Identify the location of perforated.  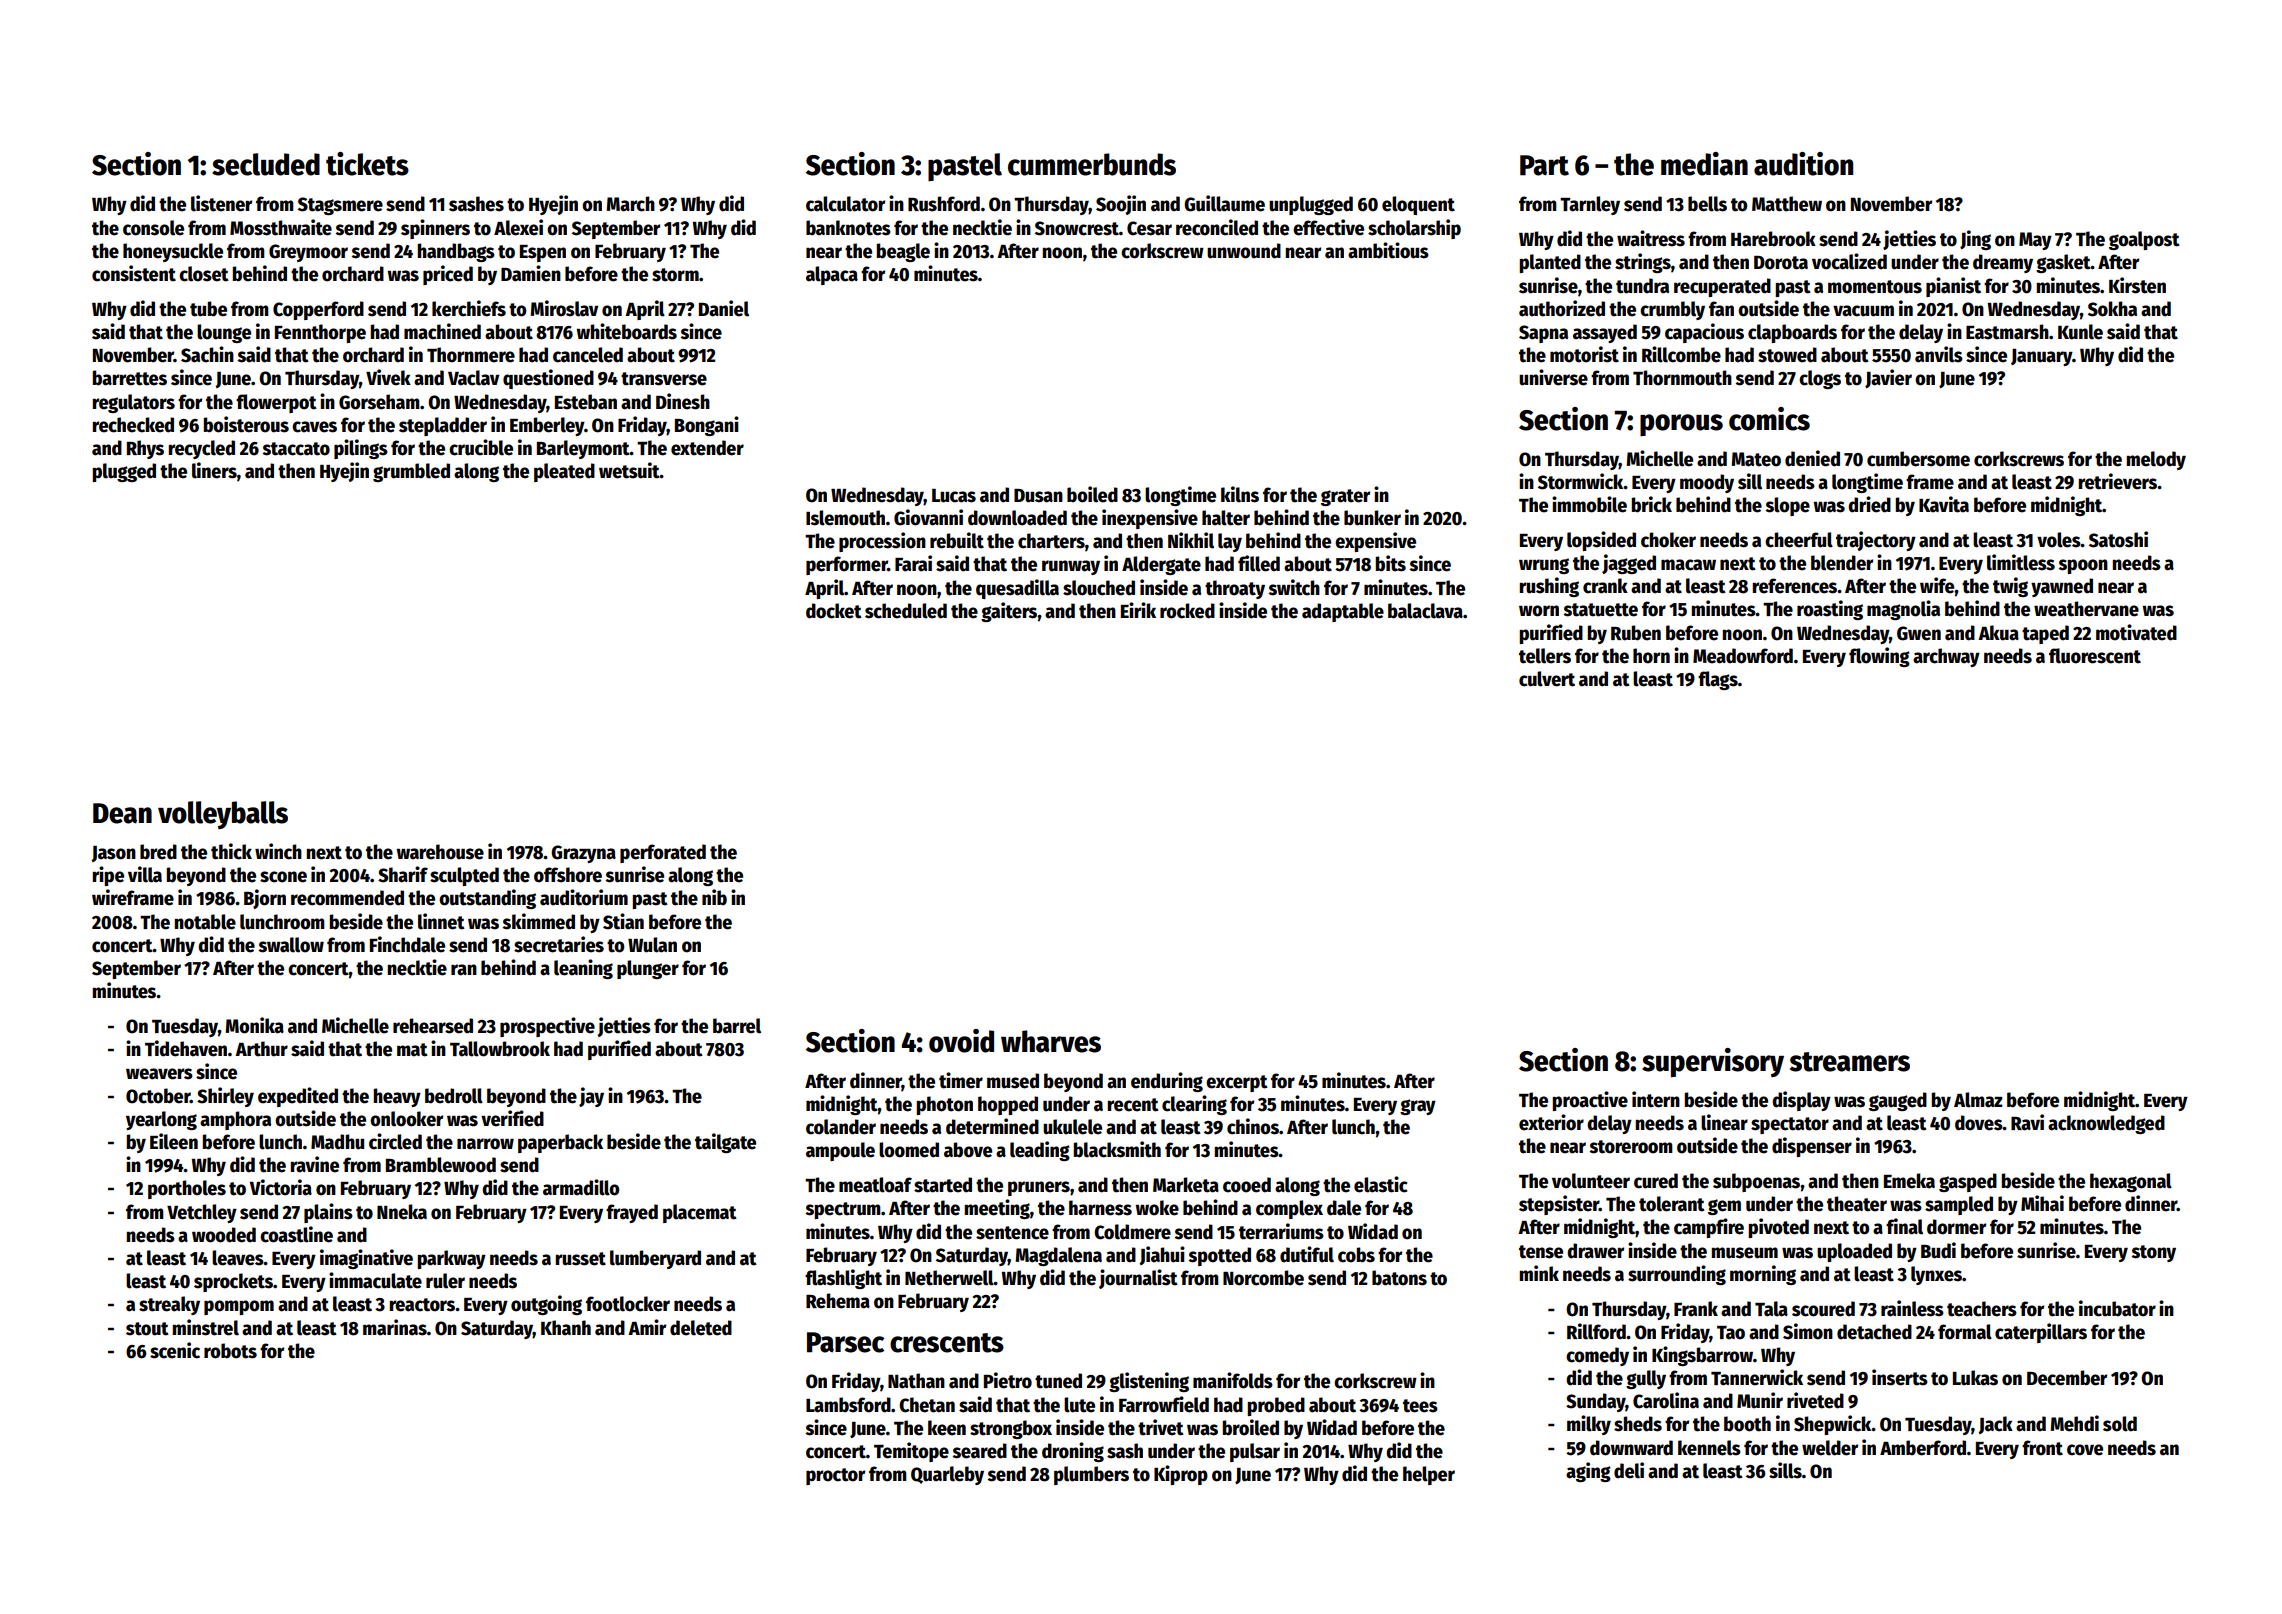
(663, 853).
